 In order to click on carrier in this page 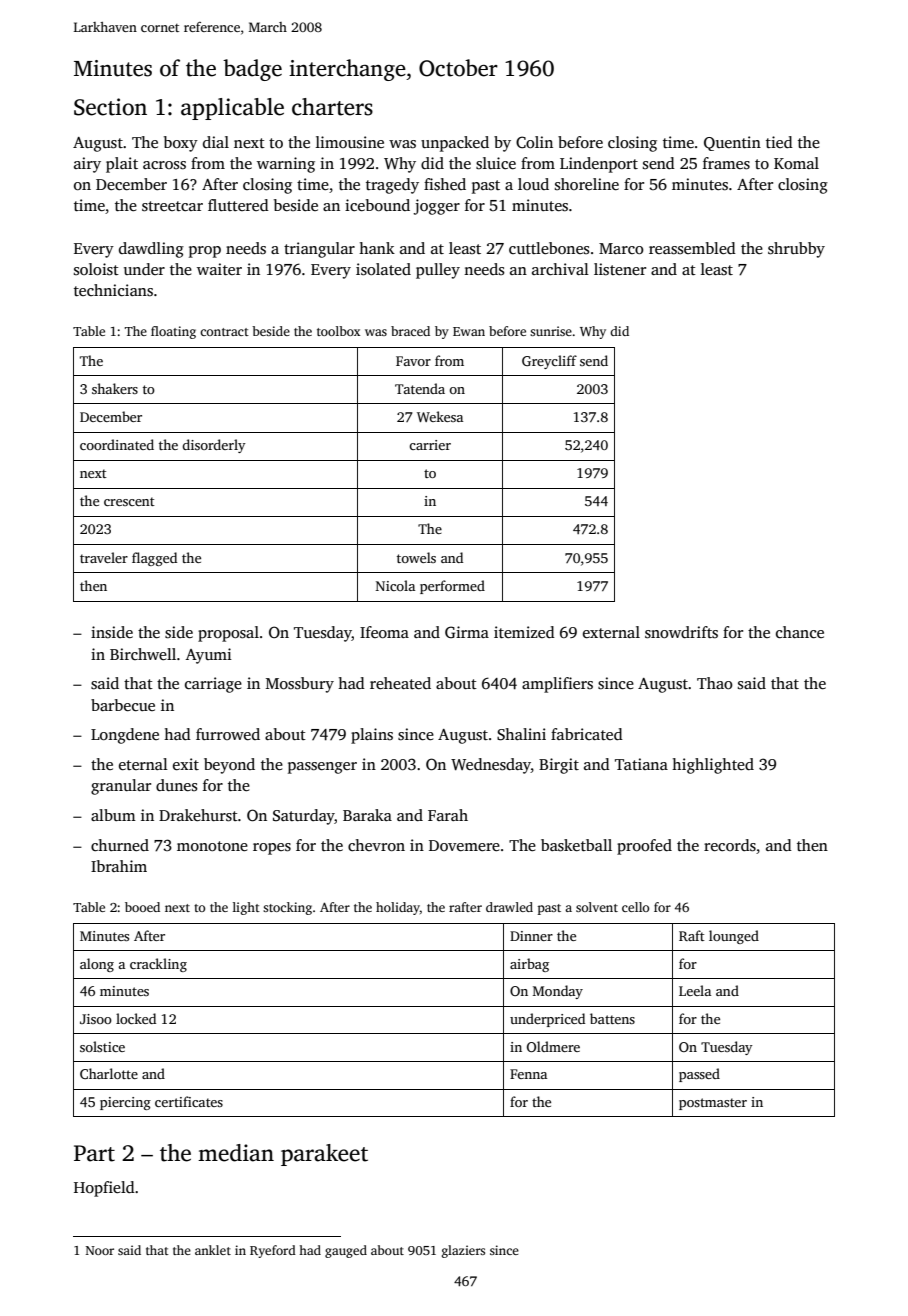, I will do `click(430, 445)`.
